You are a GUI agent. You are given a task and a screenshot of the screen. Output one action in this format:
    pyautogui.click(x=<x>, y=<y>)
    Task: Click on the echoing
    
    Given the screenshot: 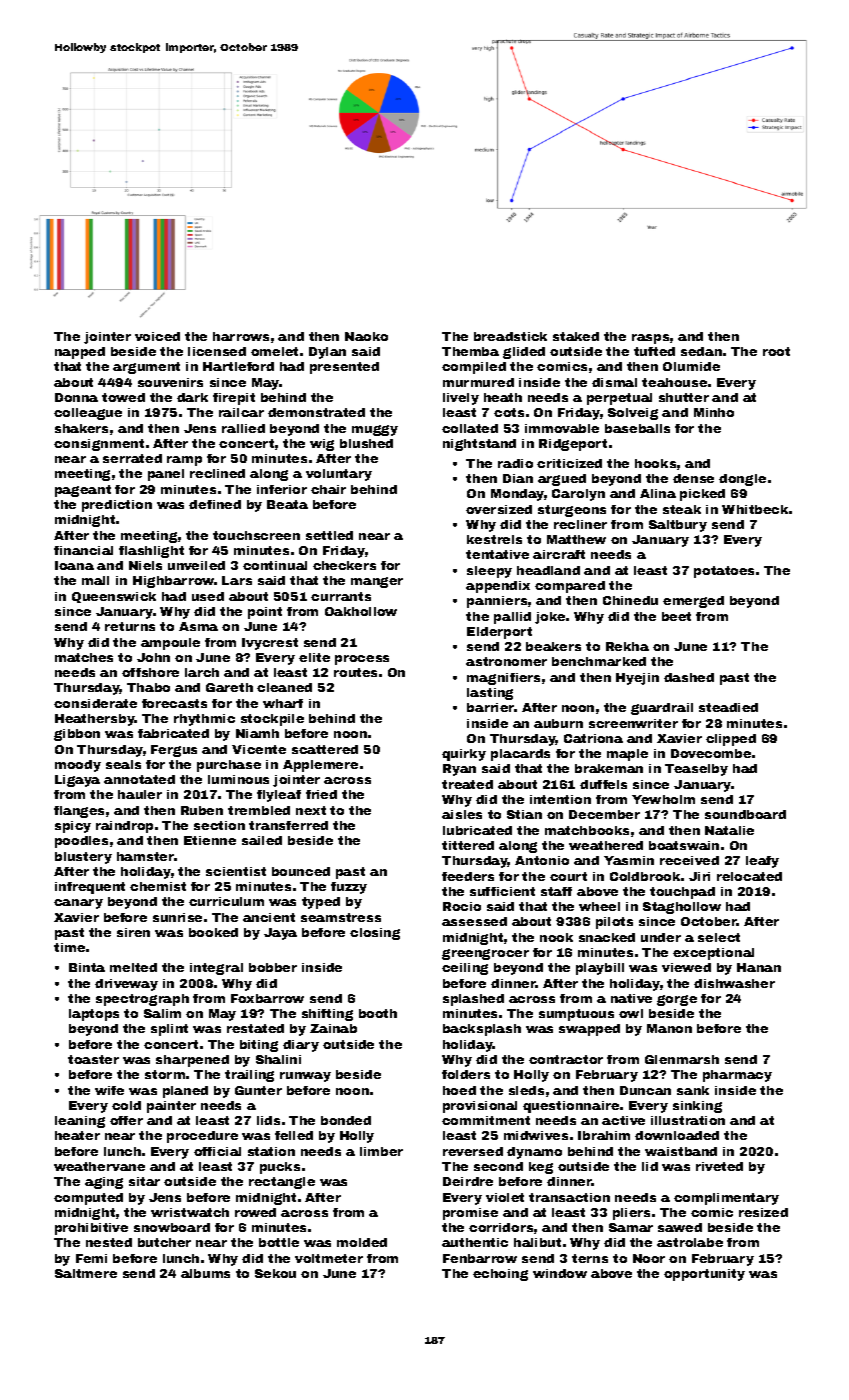 What is the action you would take?
    pyautogui.click(x=500, y=1275)
